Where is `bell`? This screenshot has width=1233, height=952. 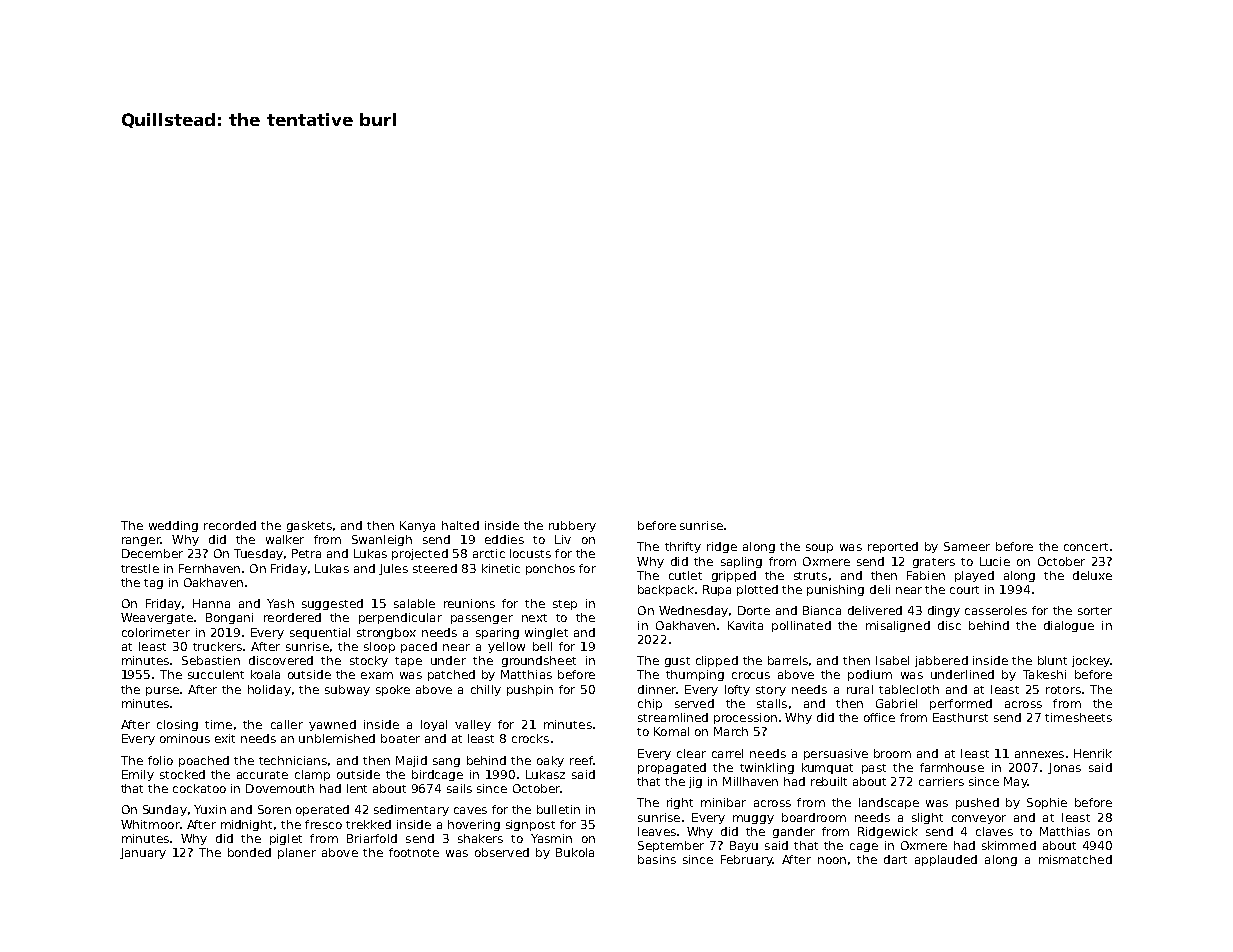
bell is located at coordinates (542, 646).
